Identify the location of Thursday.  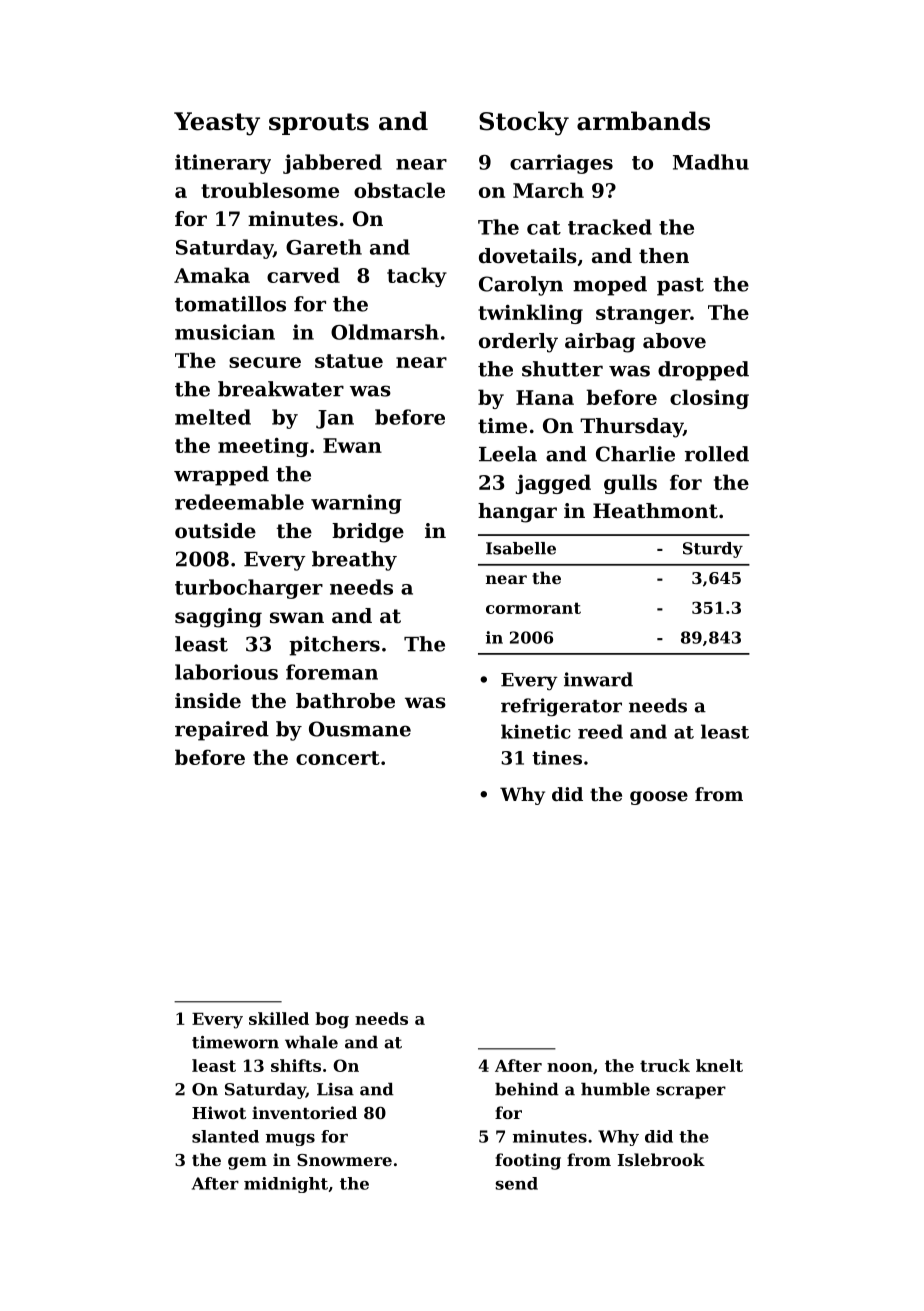
(631, 428).
